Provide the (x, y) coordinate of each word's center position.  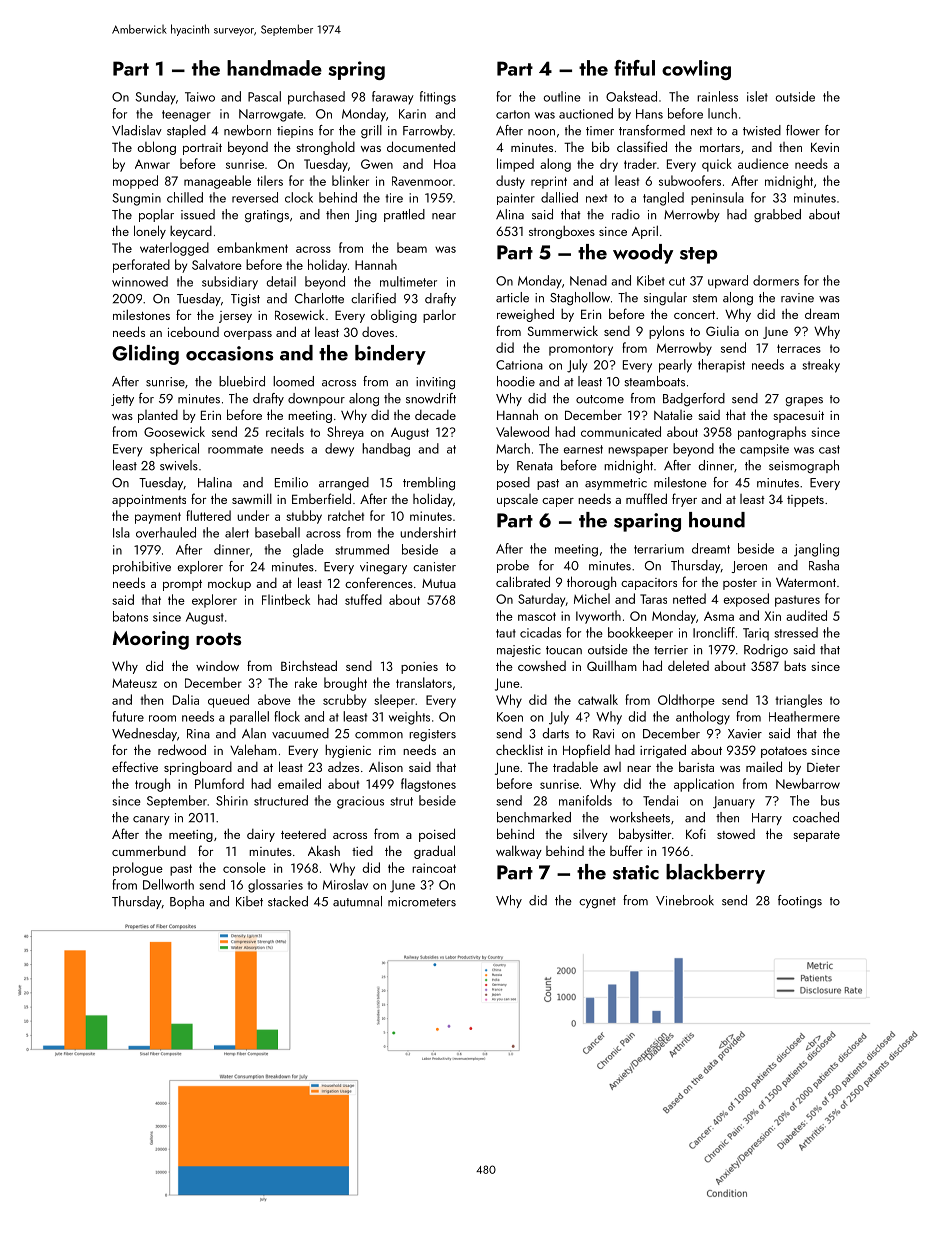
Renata (535, 466)
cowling (696, 70)
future (128, 716)
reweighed (525, 315)
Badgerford (694, 399)
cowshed (542, 665)
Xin (772, 616)
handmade (274, 68)
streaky (821, 366)
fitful (634, 68)
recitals (285, 431)
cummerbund (149, 850)
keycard (191, 232)
